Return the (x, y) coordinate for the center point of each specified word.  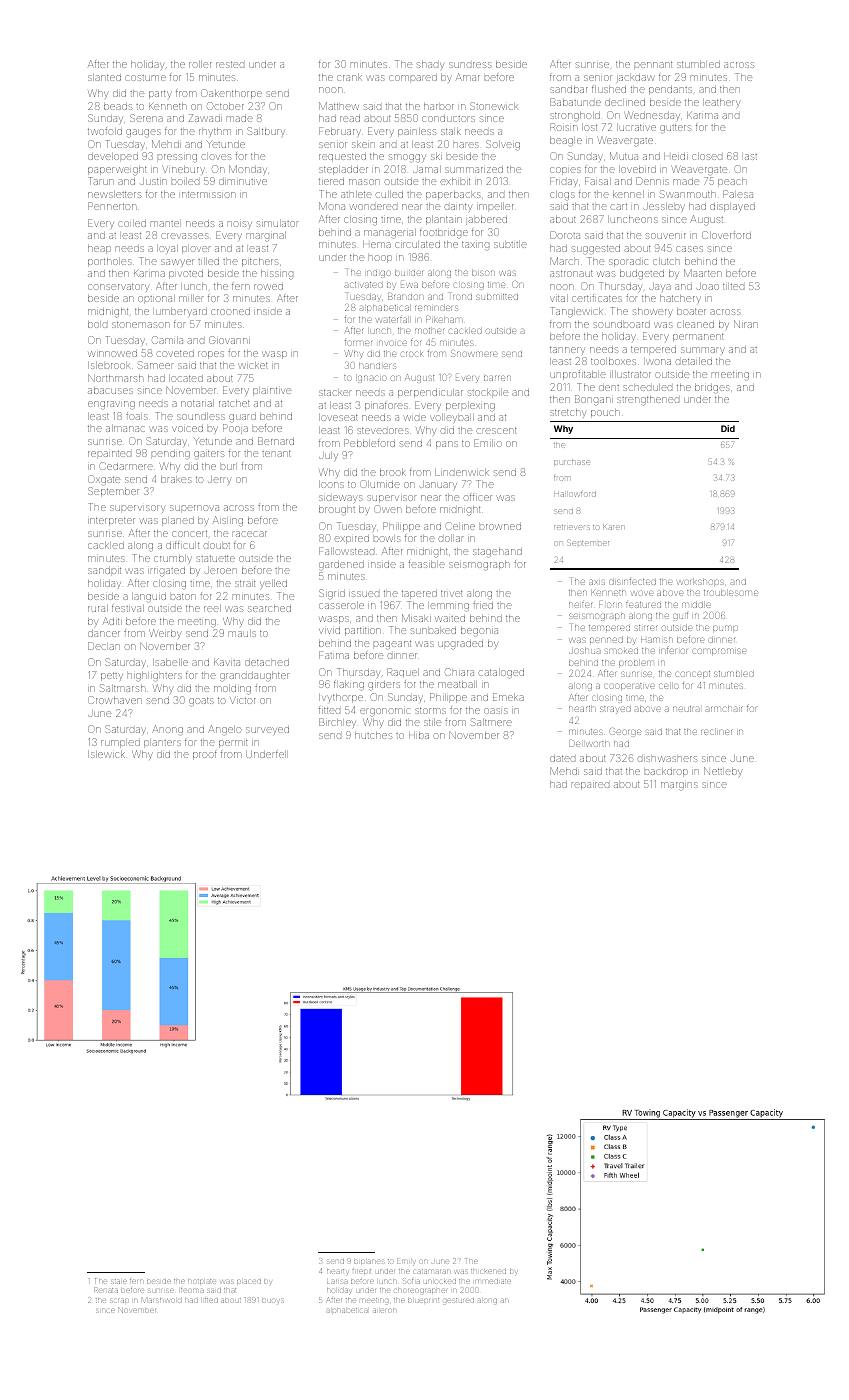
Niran (745, 324)
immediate (493, 1281)
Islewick (106, 754)
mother (429, 331)
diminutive (243, 182)
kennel (628, 194)
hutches (373, 735)
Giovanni (229, 340)
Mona (332, 206)
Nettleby (723, 772)
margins (679, 786)
